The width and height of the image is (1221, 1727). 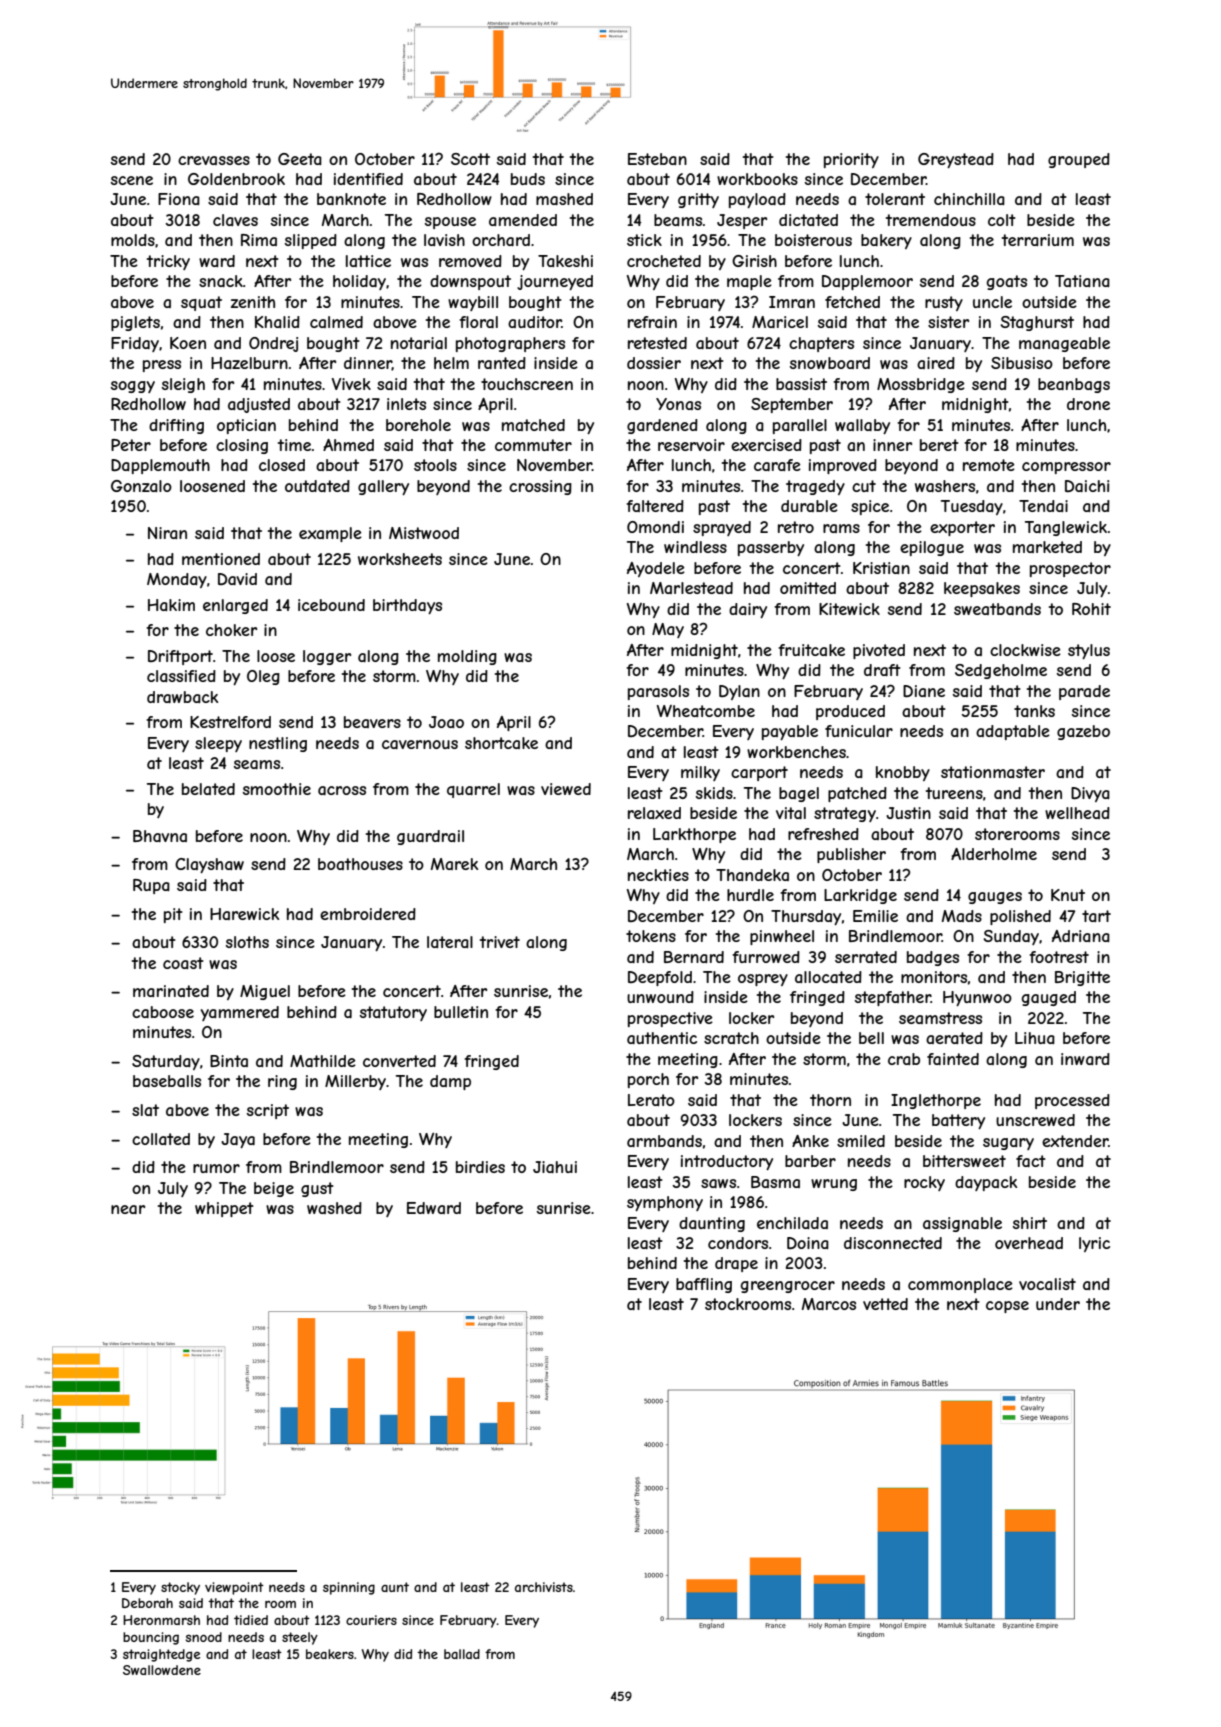 What do you see at coordinates (969, 199) in the image?
I see `chinchilla` at bounding box center [969, 199].
